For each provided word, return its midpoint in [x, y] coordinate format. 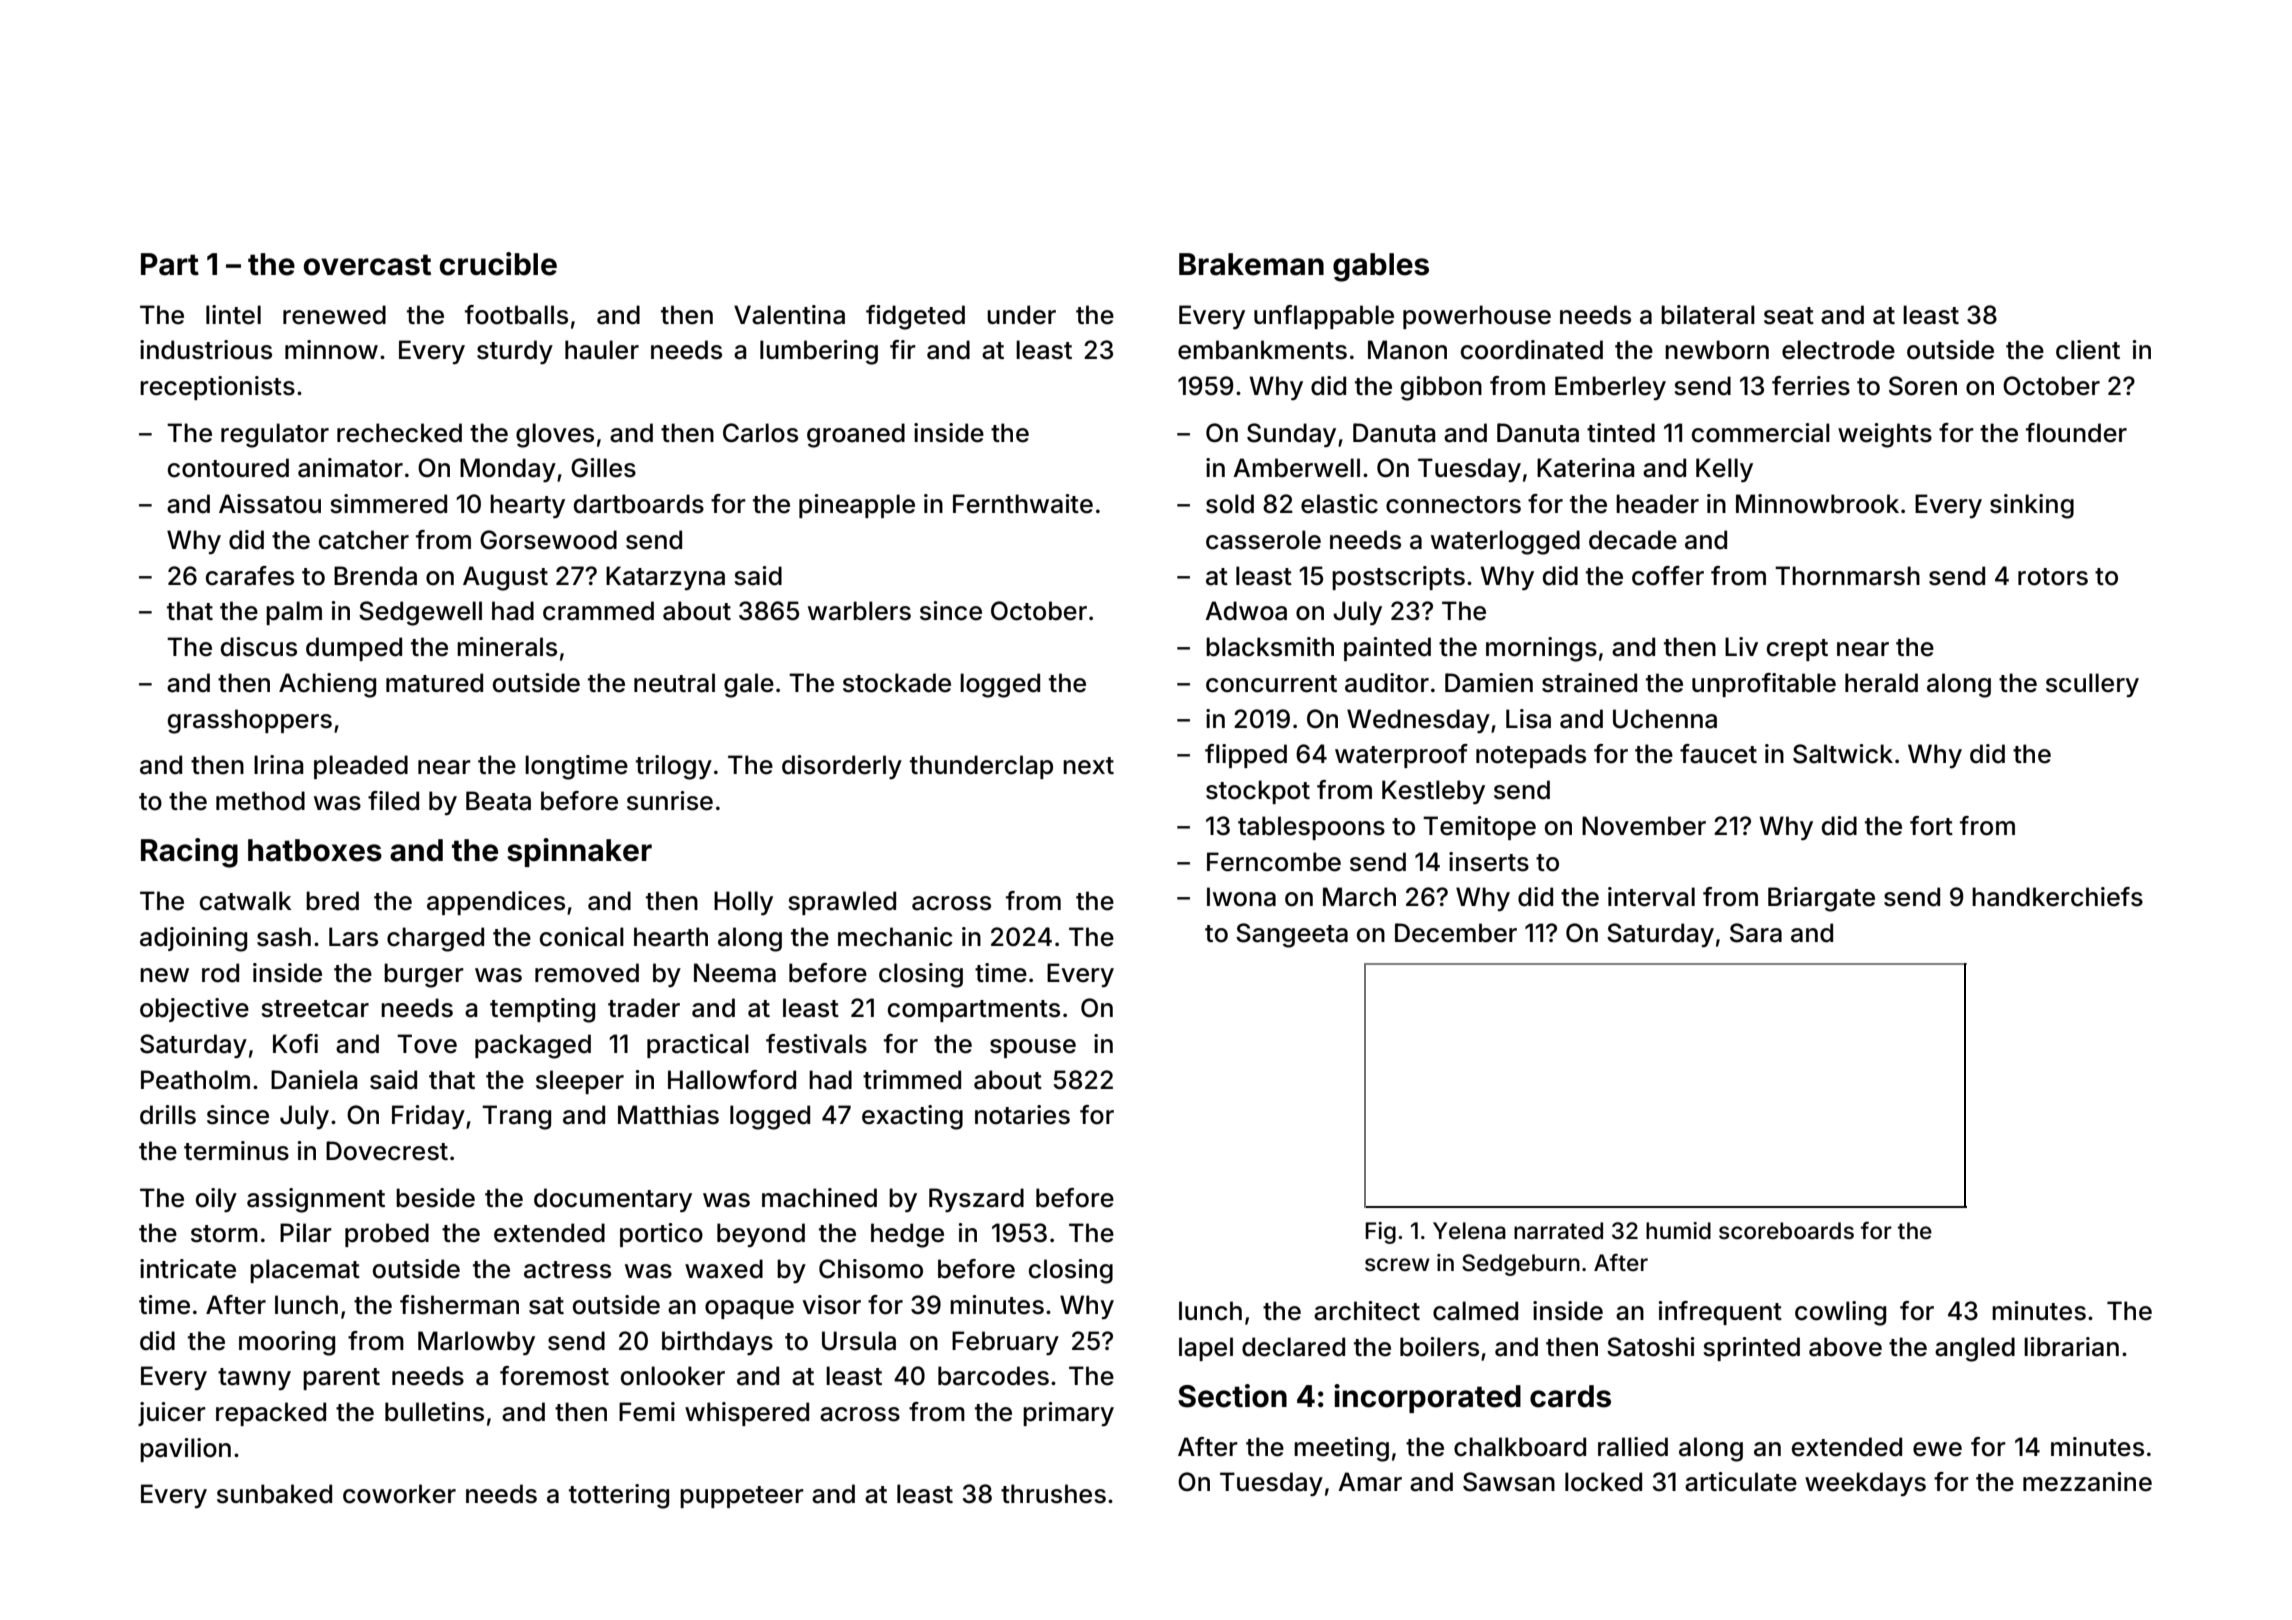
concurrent [1271, 684]
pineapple [857, 506]
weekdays [1865, 1484]
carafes [250, 576]
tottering [619, 1496]
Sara [1756, 933]
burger [424, 975]
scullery [2092, 685]
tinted [1621, 433]
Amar [1370, 1482]
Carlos [760, 433]
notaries [1022, 1115]
